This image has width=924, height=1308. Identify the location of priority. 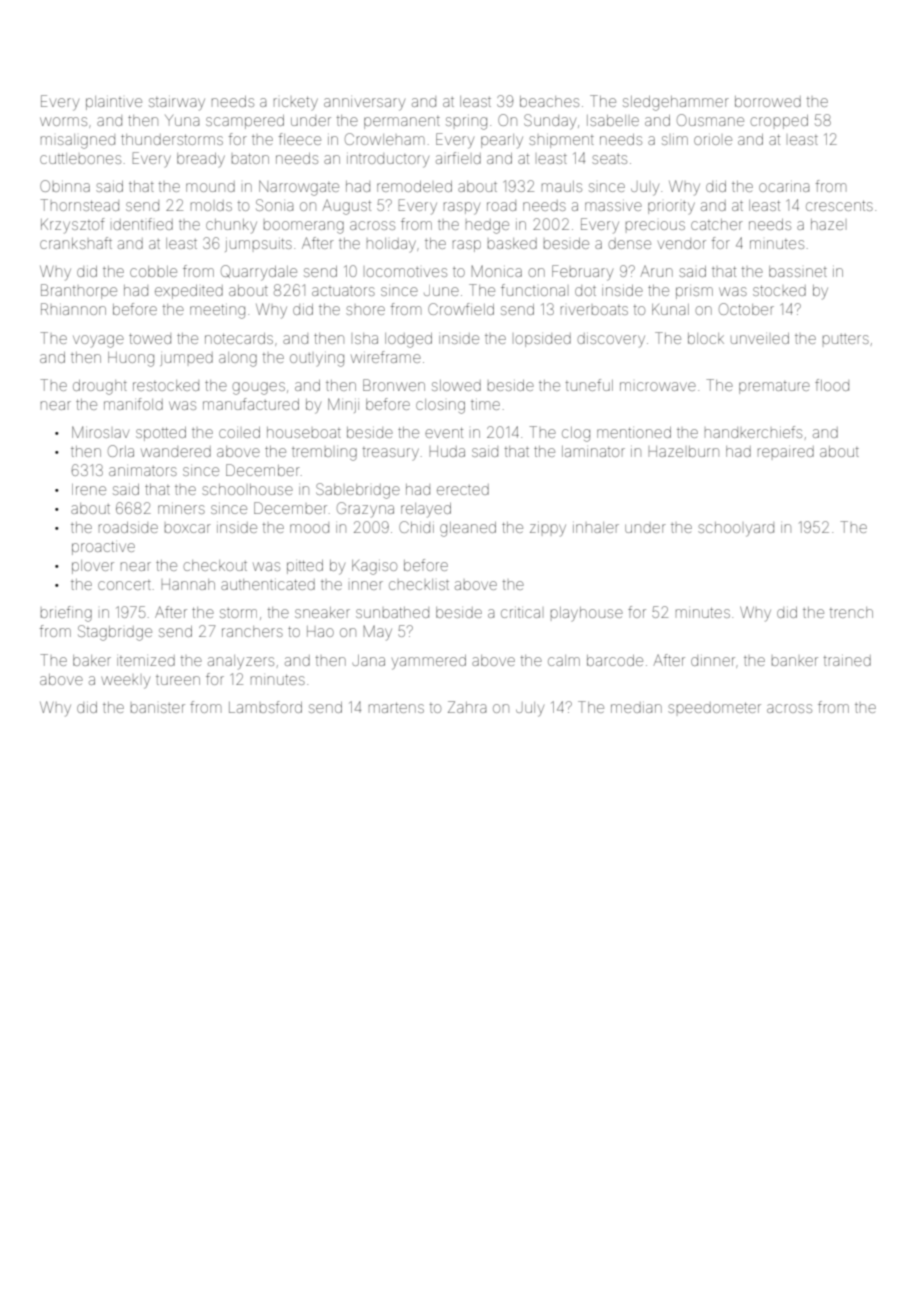
(671, 207).
